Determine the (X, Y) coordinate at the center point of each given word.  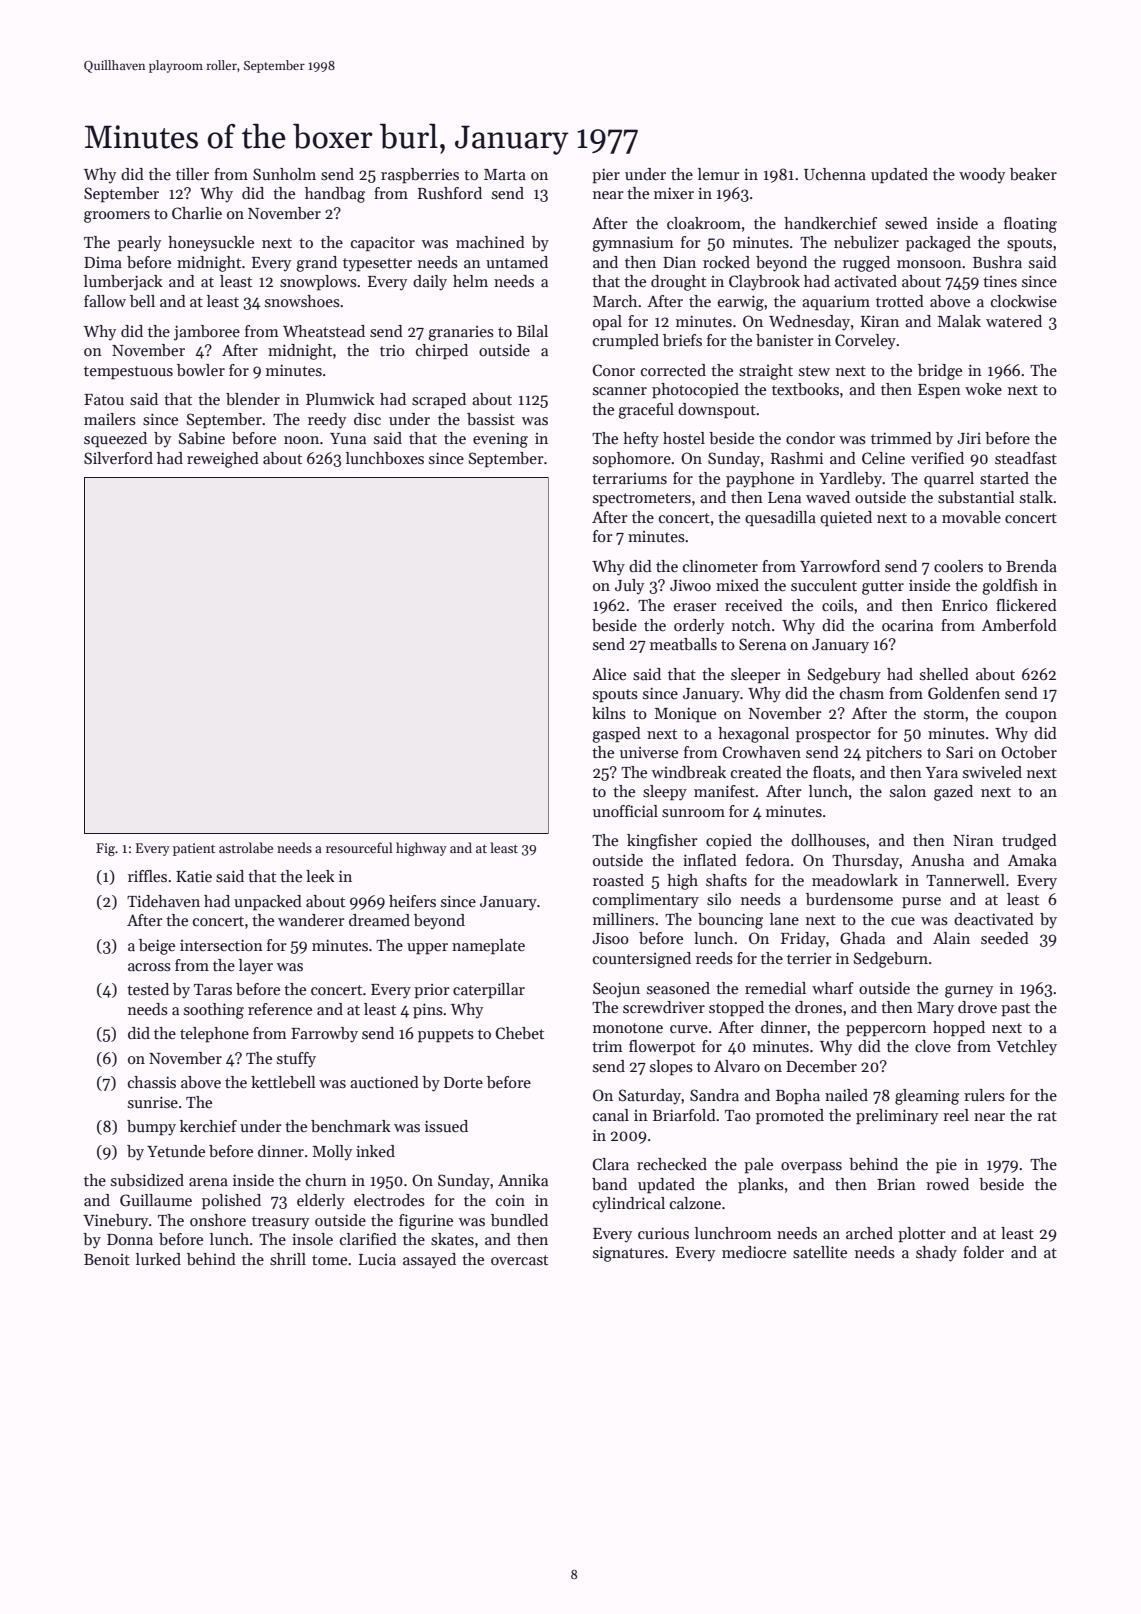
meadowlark (855, 880)
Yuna (348, 438)
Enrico (965, 605)
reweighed (223, 460)
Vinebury (115, 1222)
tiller (192, 174)
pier (606, 176)
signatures (628, 1254)
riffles (147, 876)
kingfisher (662, 842)
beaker (1033, 174)
